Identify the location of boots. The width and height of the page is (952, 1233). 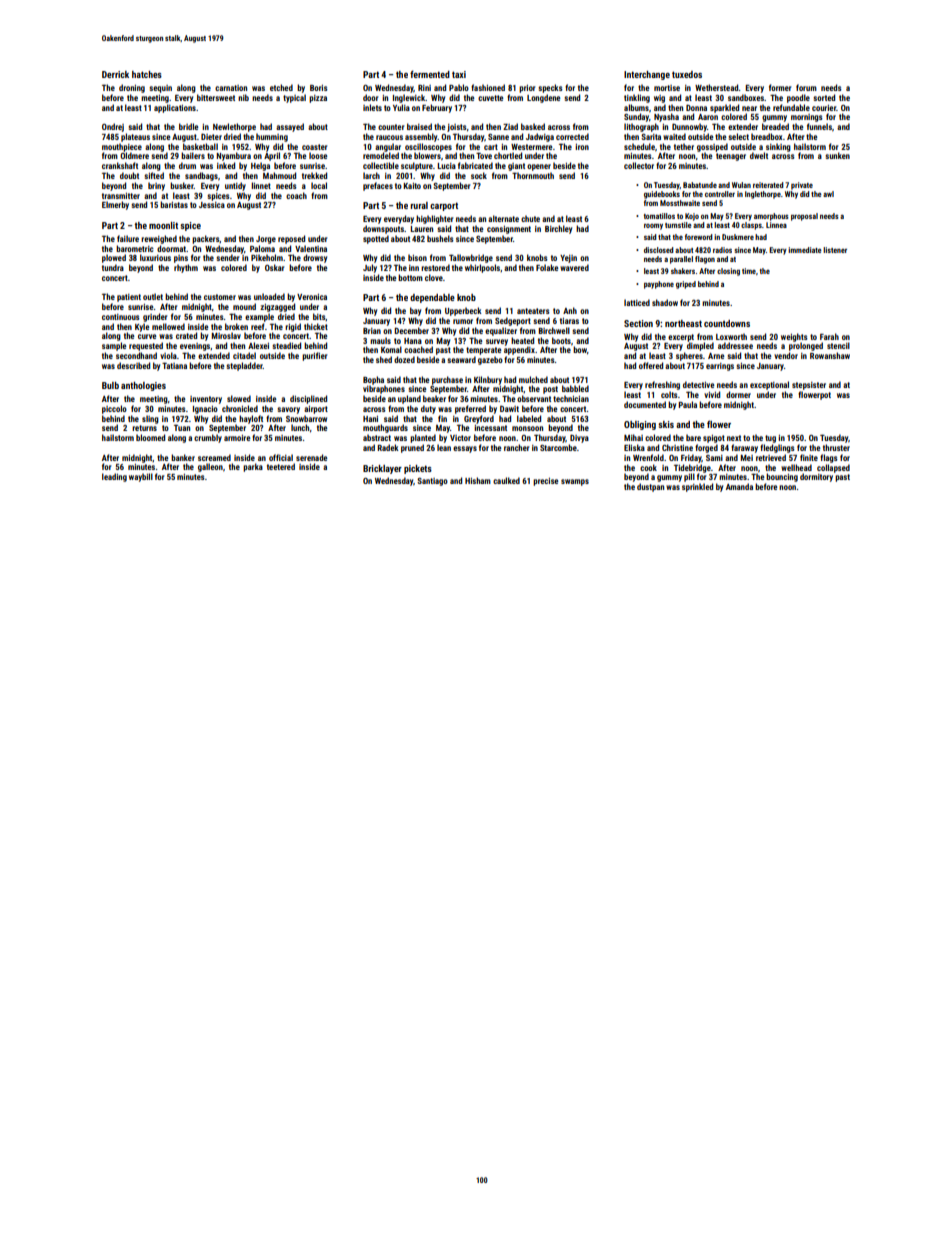
(561, 340).
